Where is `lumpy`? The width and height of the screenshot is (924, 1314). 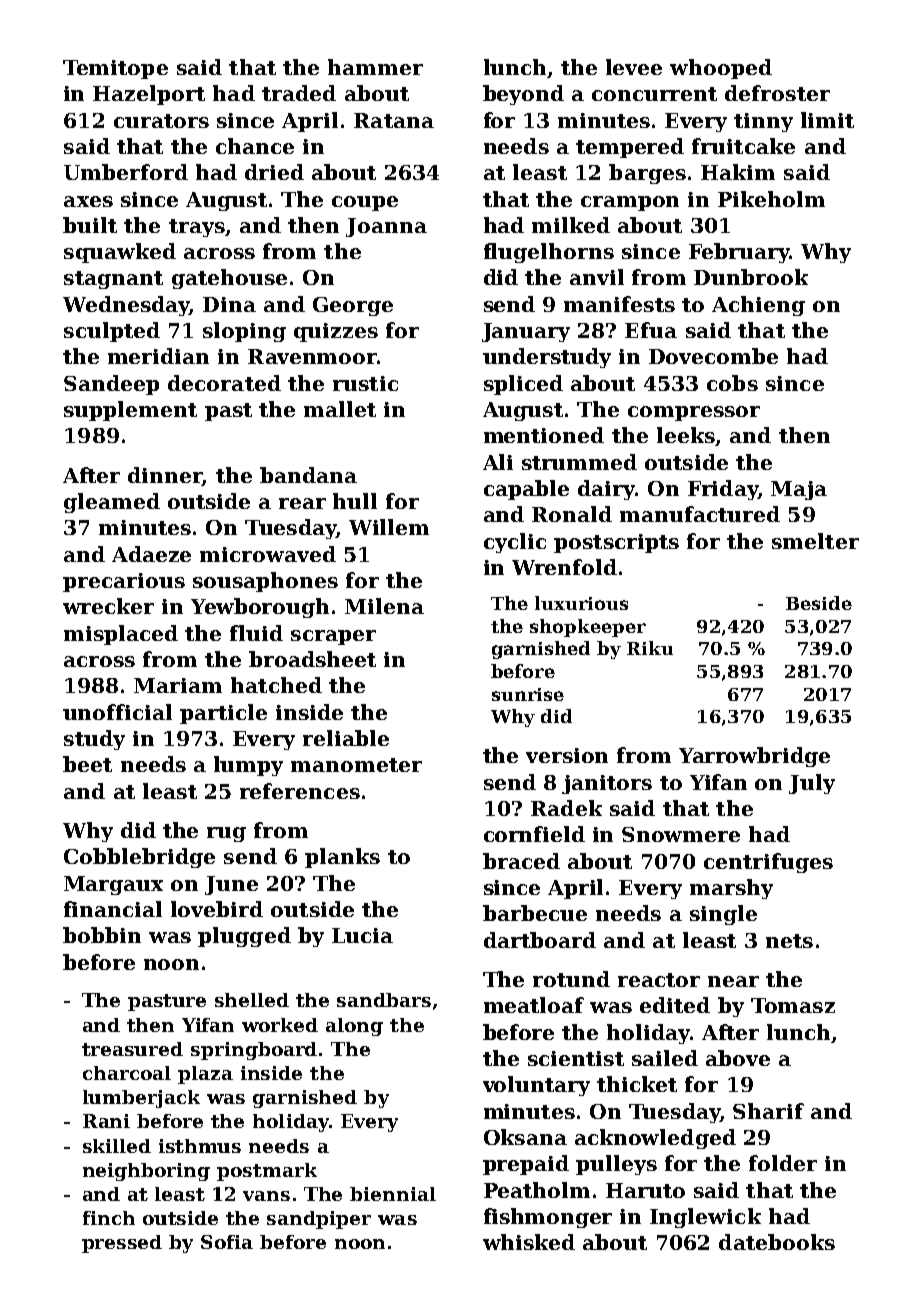
lumpy is located at coordinates (248, 766).
